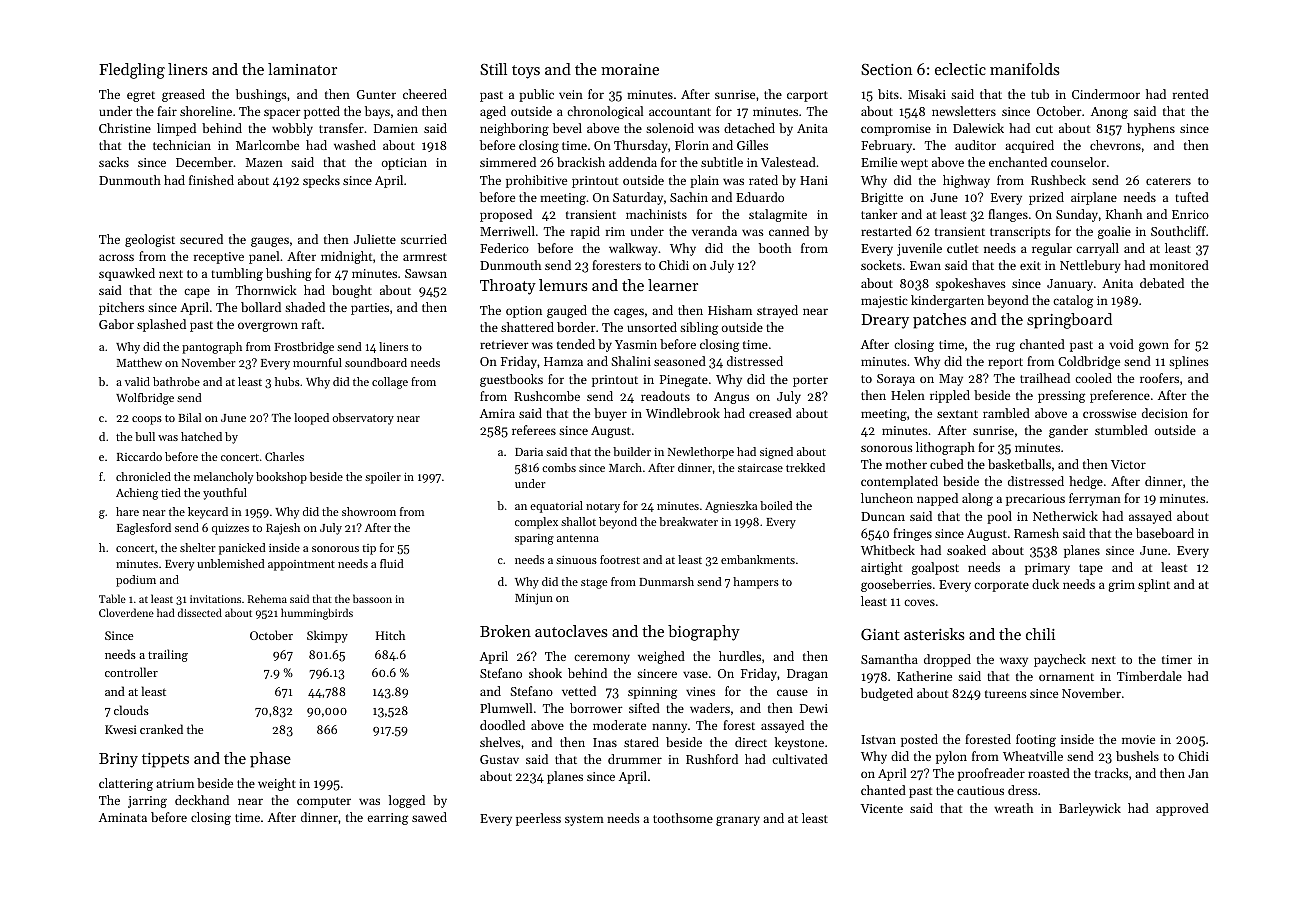 The height and width of the document is (924, 1308). What do you see at coordinates (302, 69) in the document?
I see `laminator` at bounding box center [302, 69].
